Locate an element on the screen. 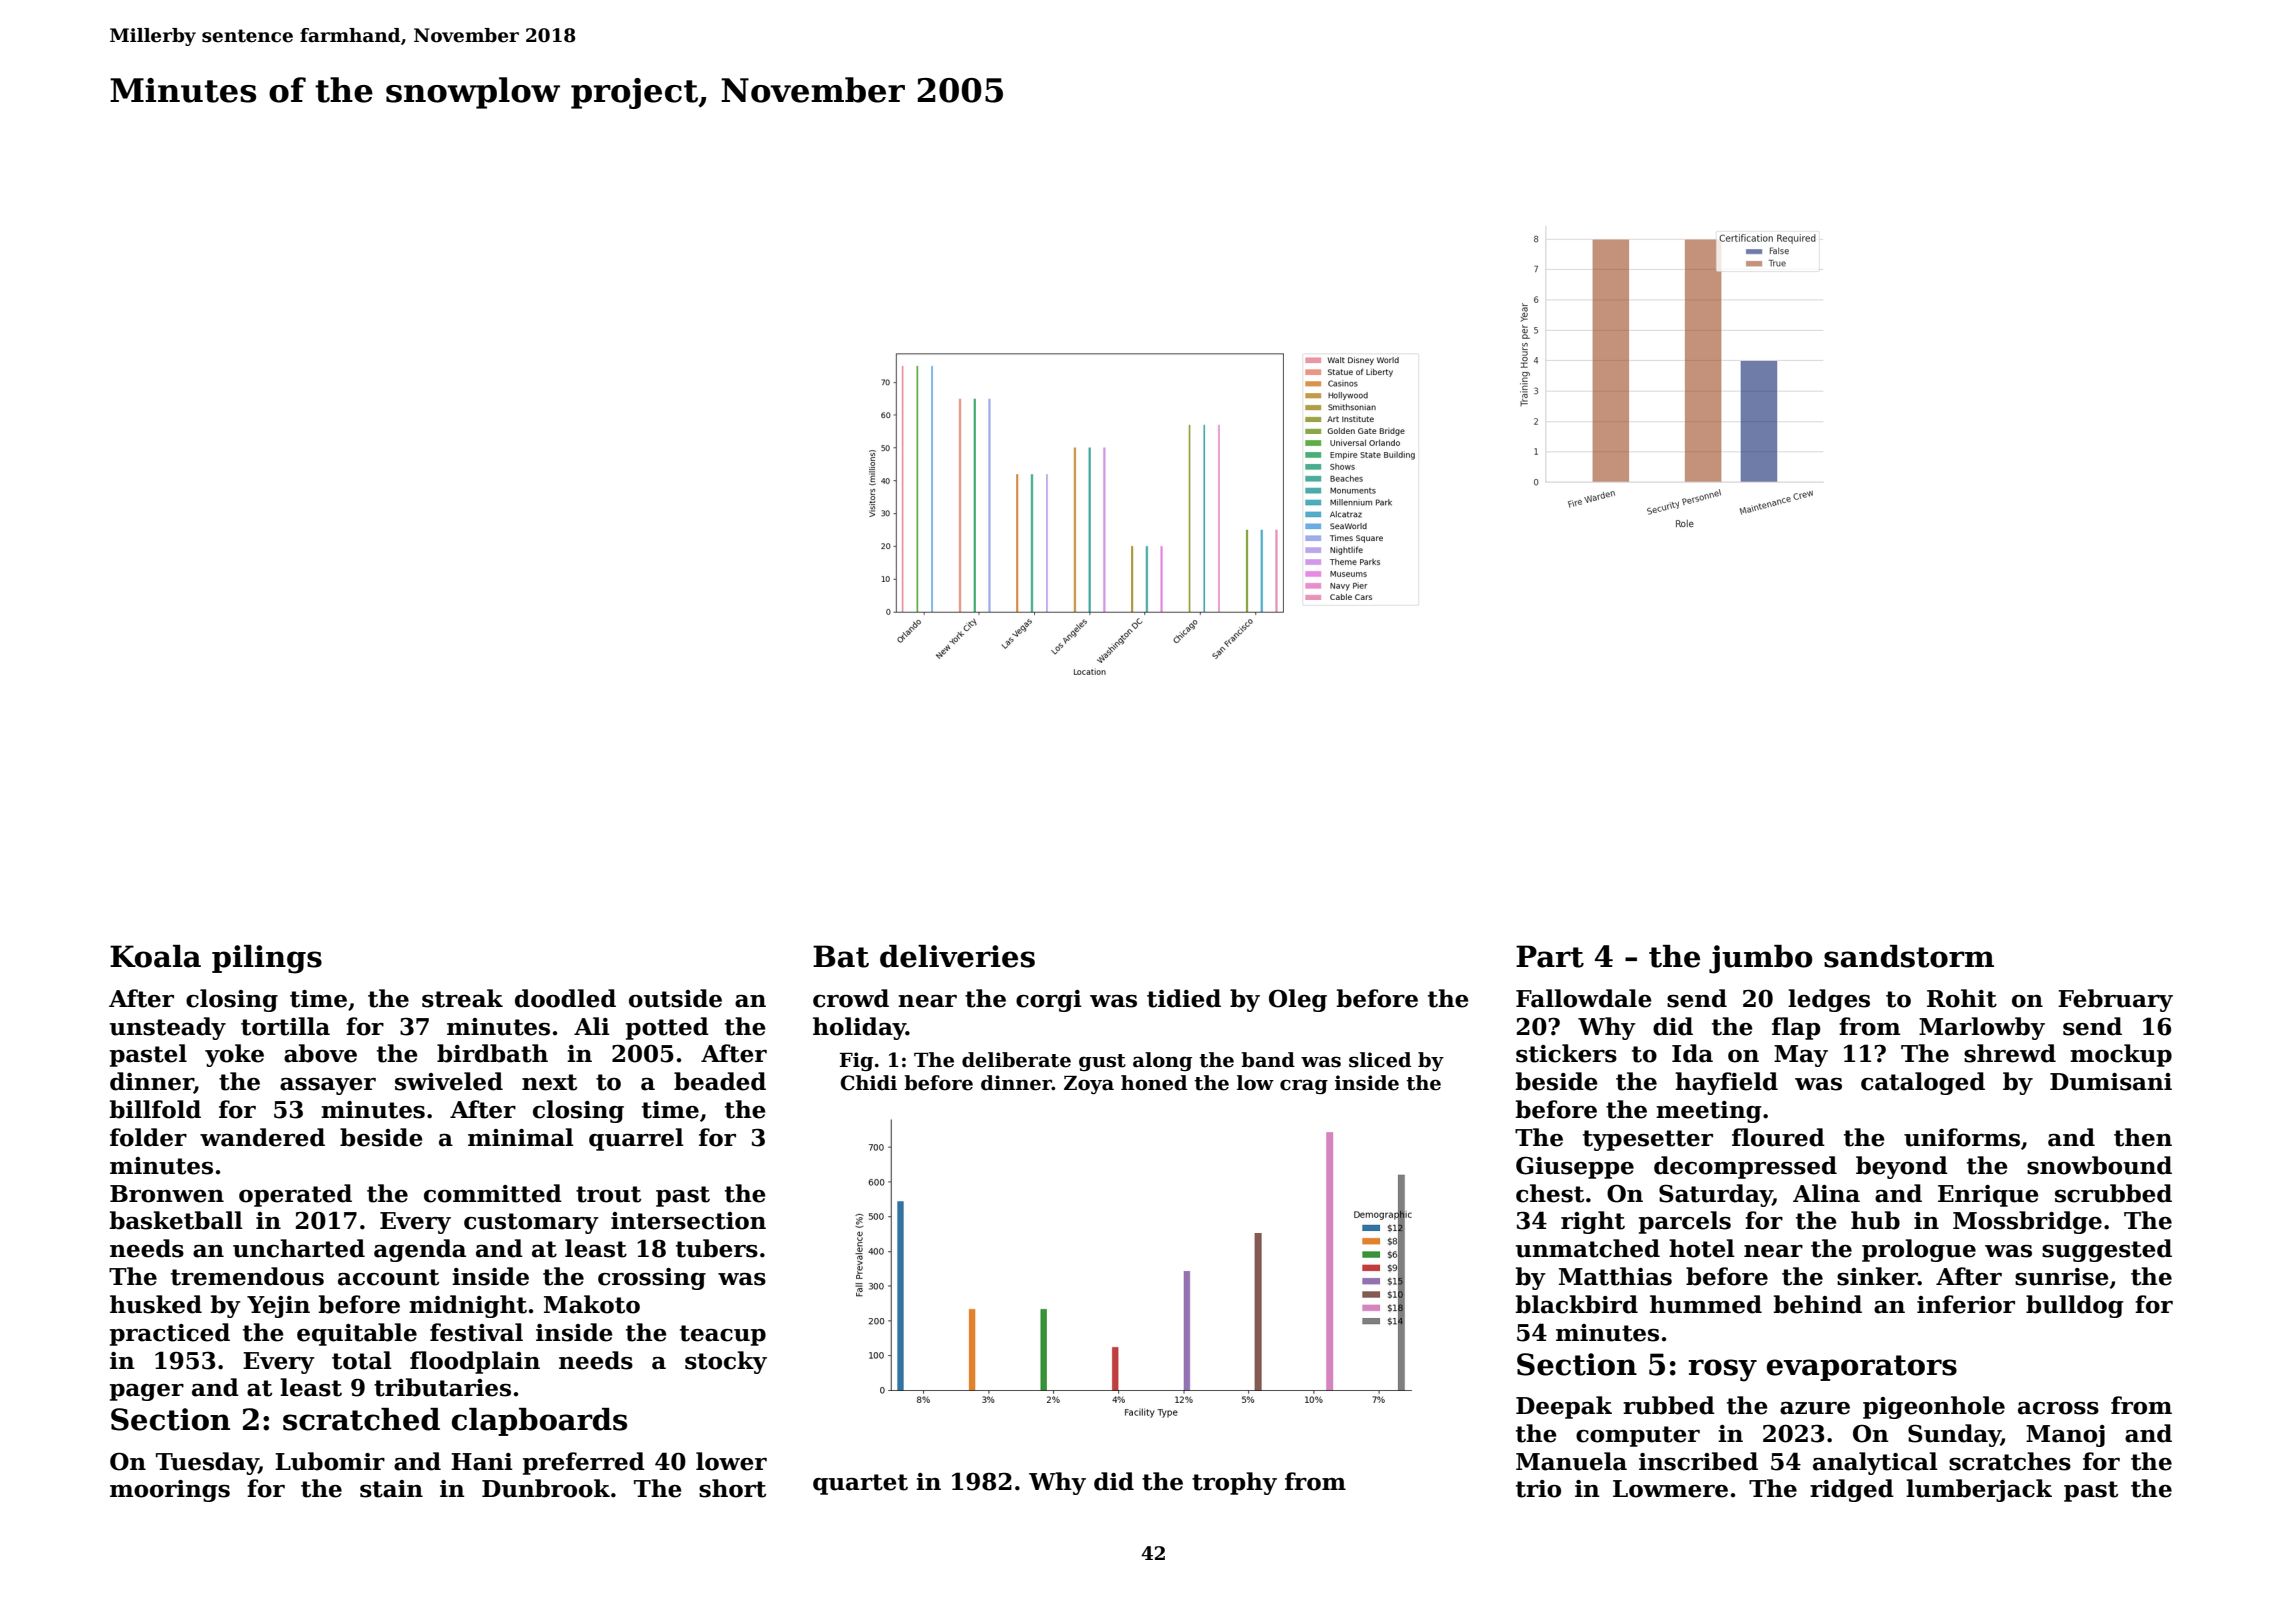 The height and width of the screenshot is (1614, 2282). crag is located at coordinates (1304, 1086).
